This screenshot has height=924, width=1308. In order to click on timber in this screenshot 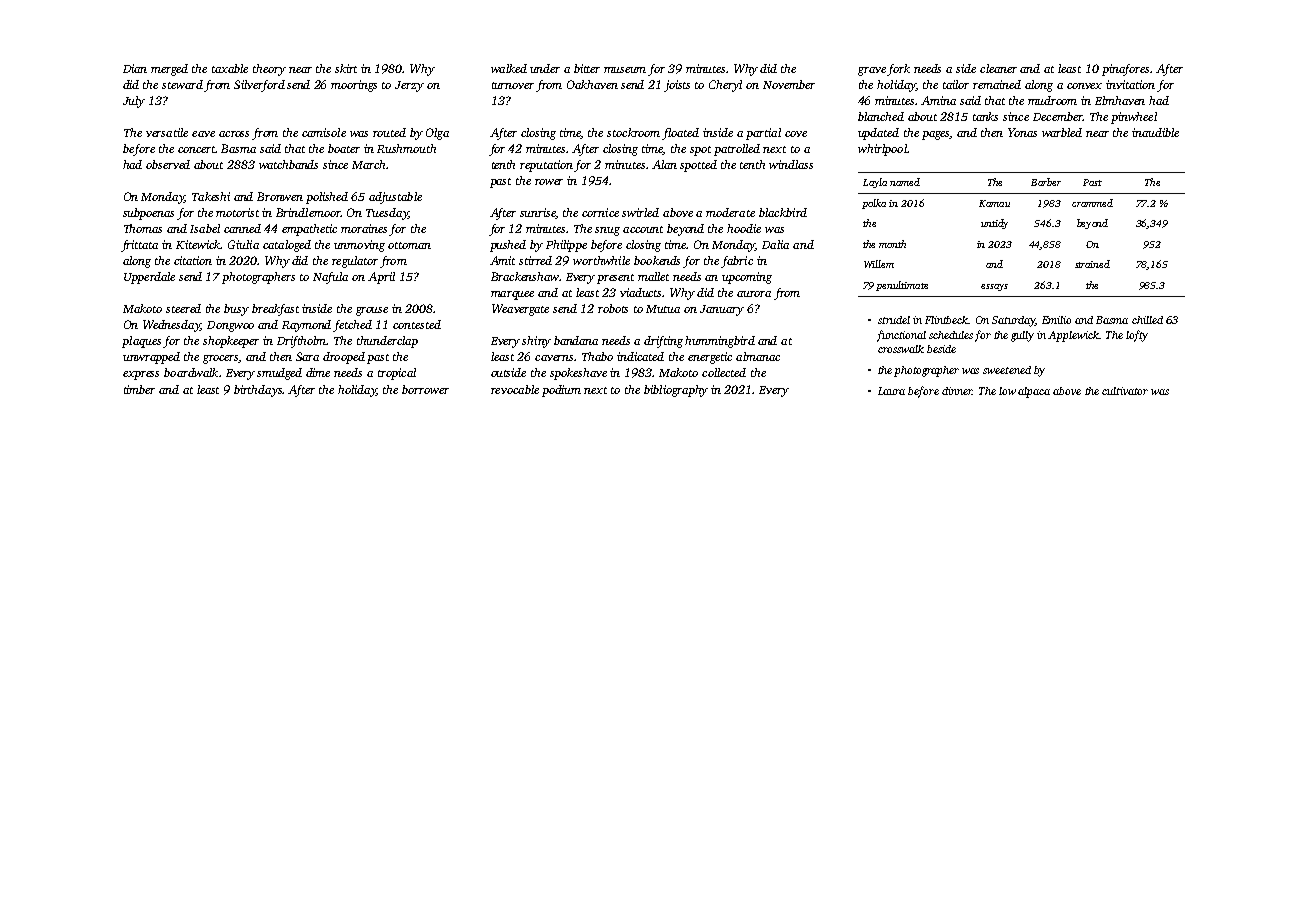, I will do `click(139, 389)`.
